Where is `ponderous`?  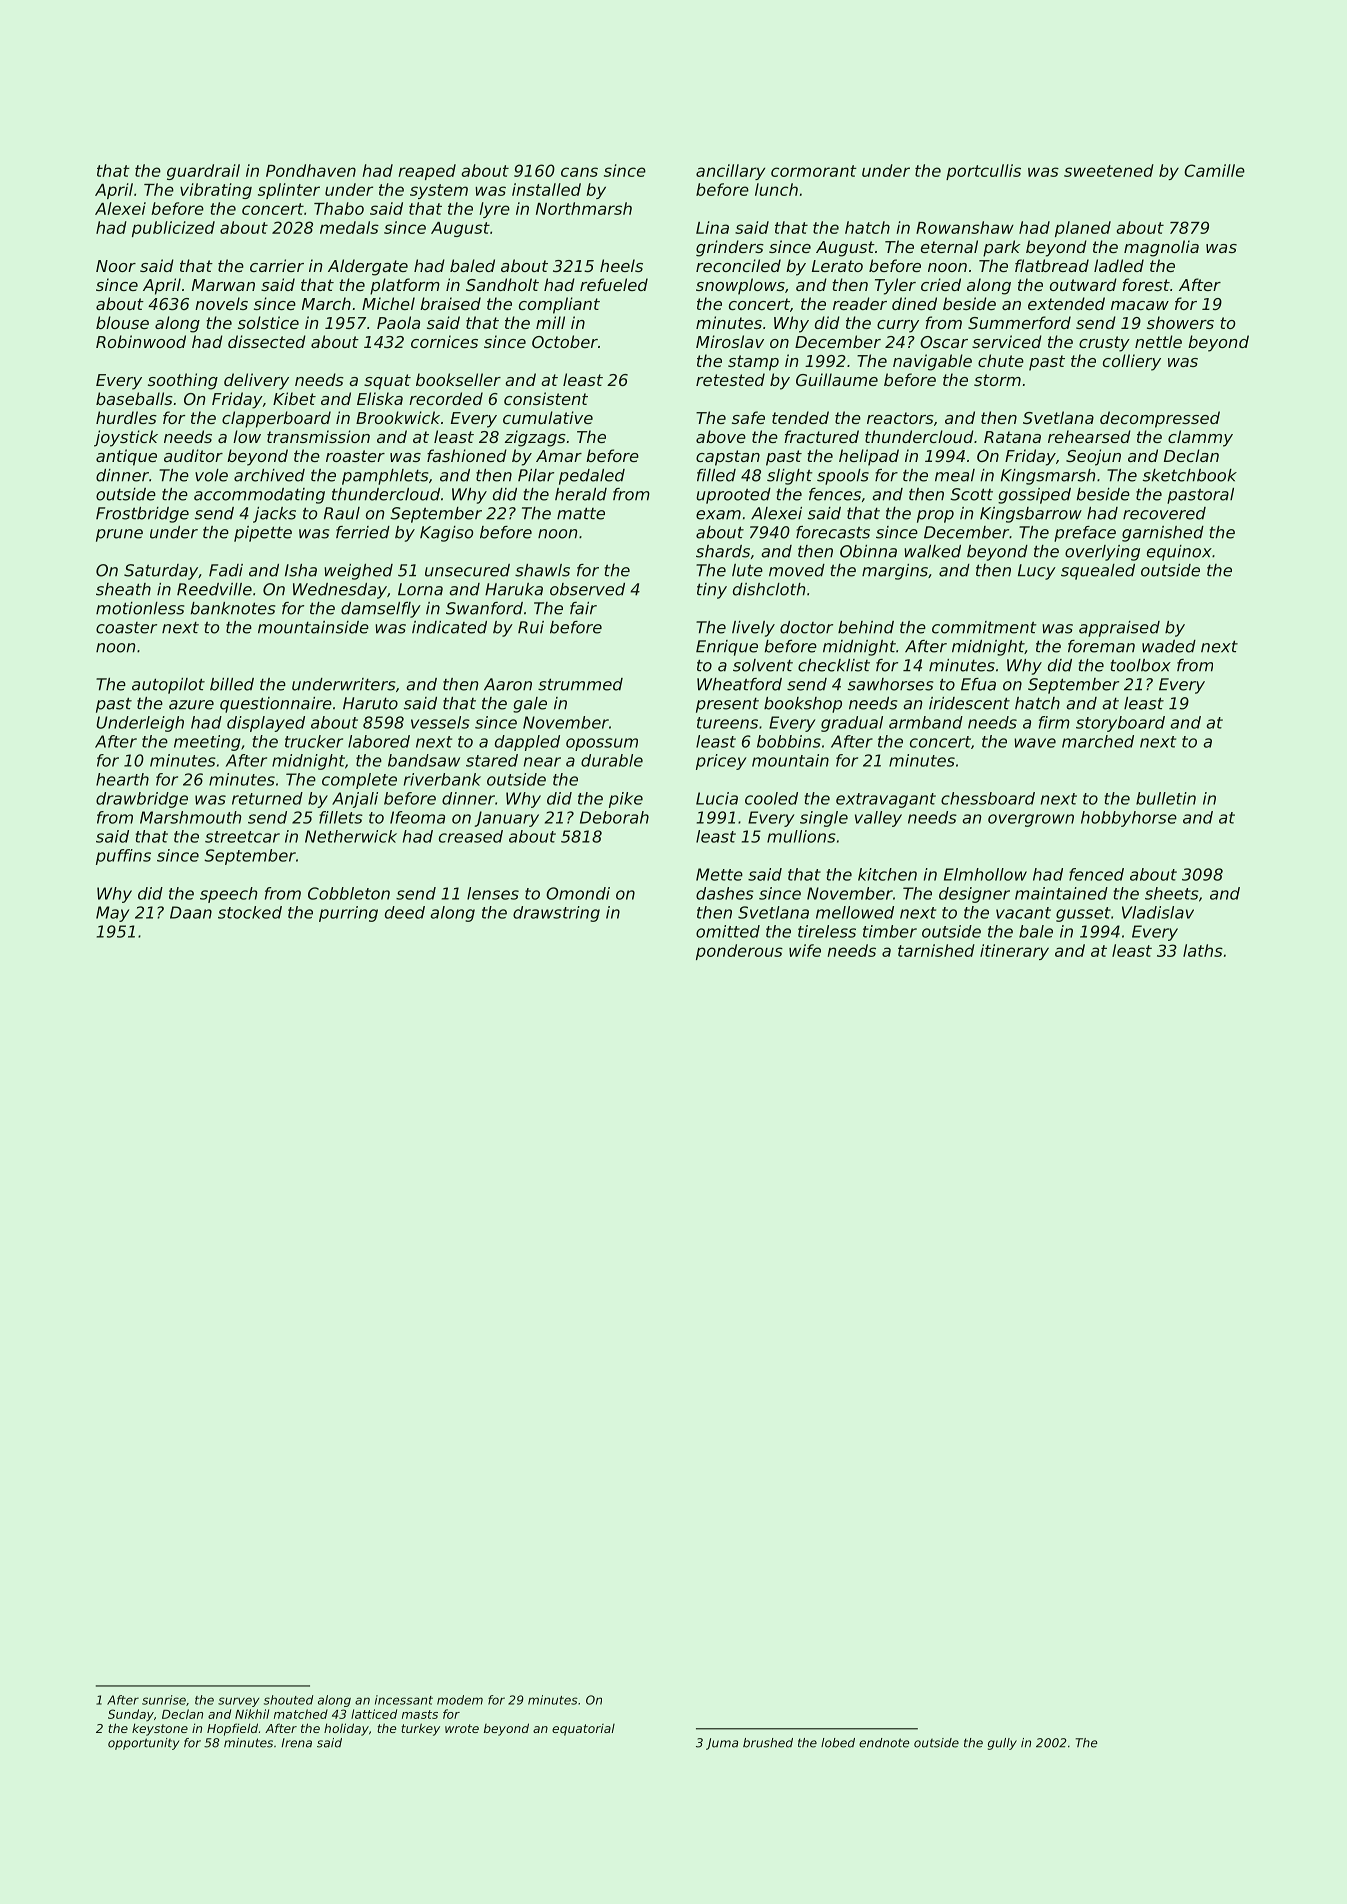 ponderous is located at coordinates (739, 952).
